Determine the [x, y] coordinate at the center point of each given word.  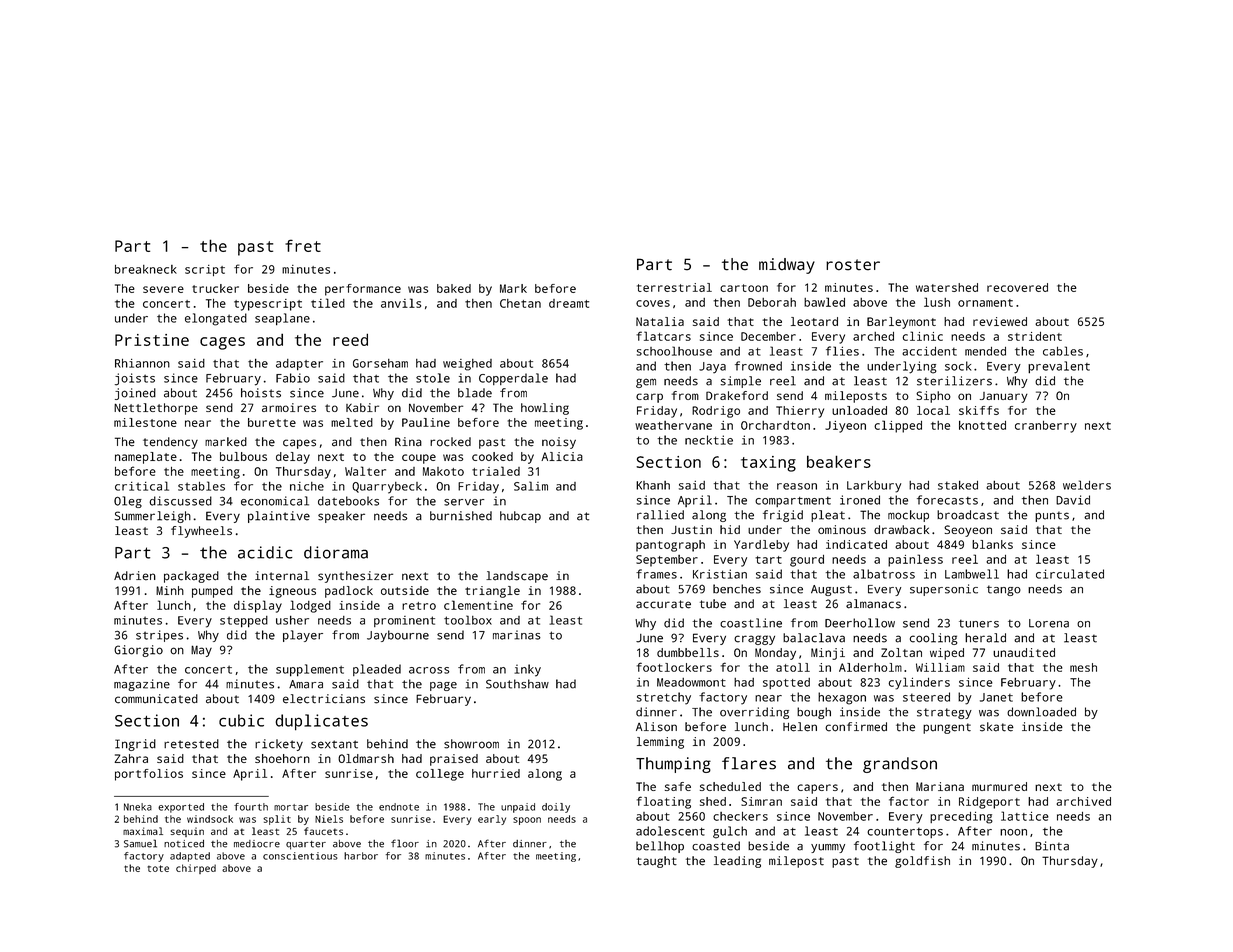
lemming [660, 743]
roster [853, 265]
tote [158, 868]
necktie [709, 440]
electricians [324, 699]
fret [303, 245]
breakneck [146, 269]
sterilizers [954, 381]
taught [657, 862]
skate [997, 727]
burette [272, 422]
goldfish [922, 862]
